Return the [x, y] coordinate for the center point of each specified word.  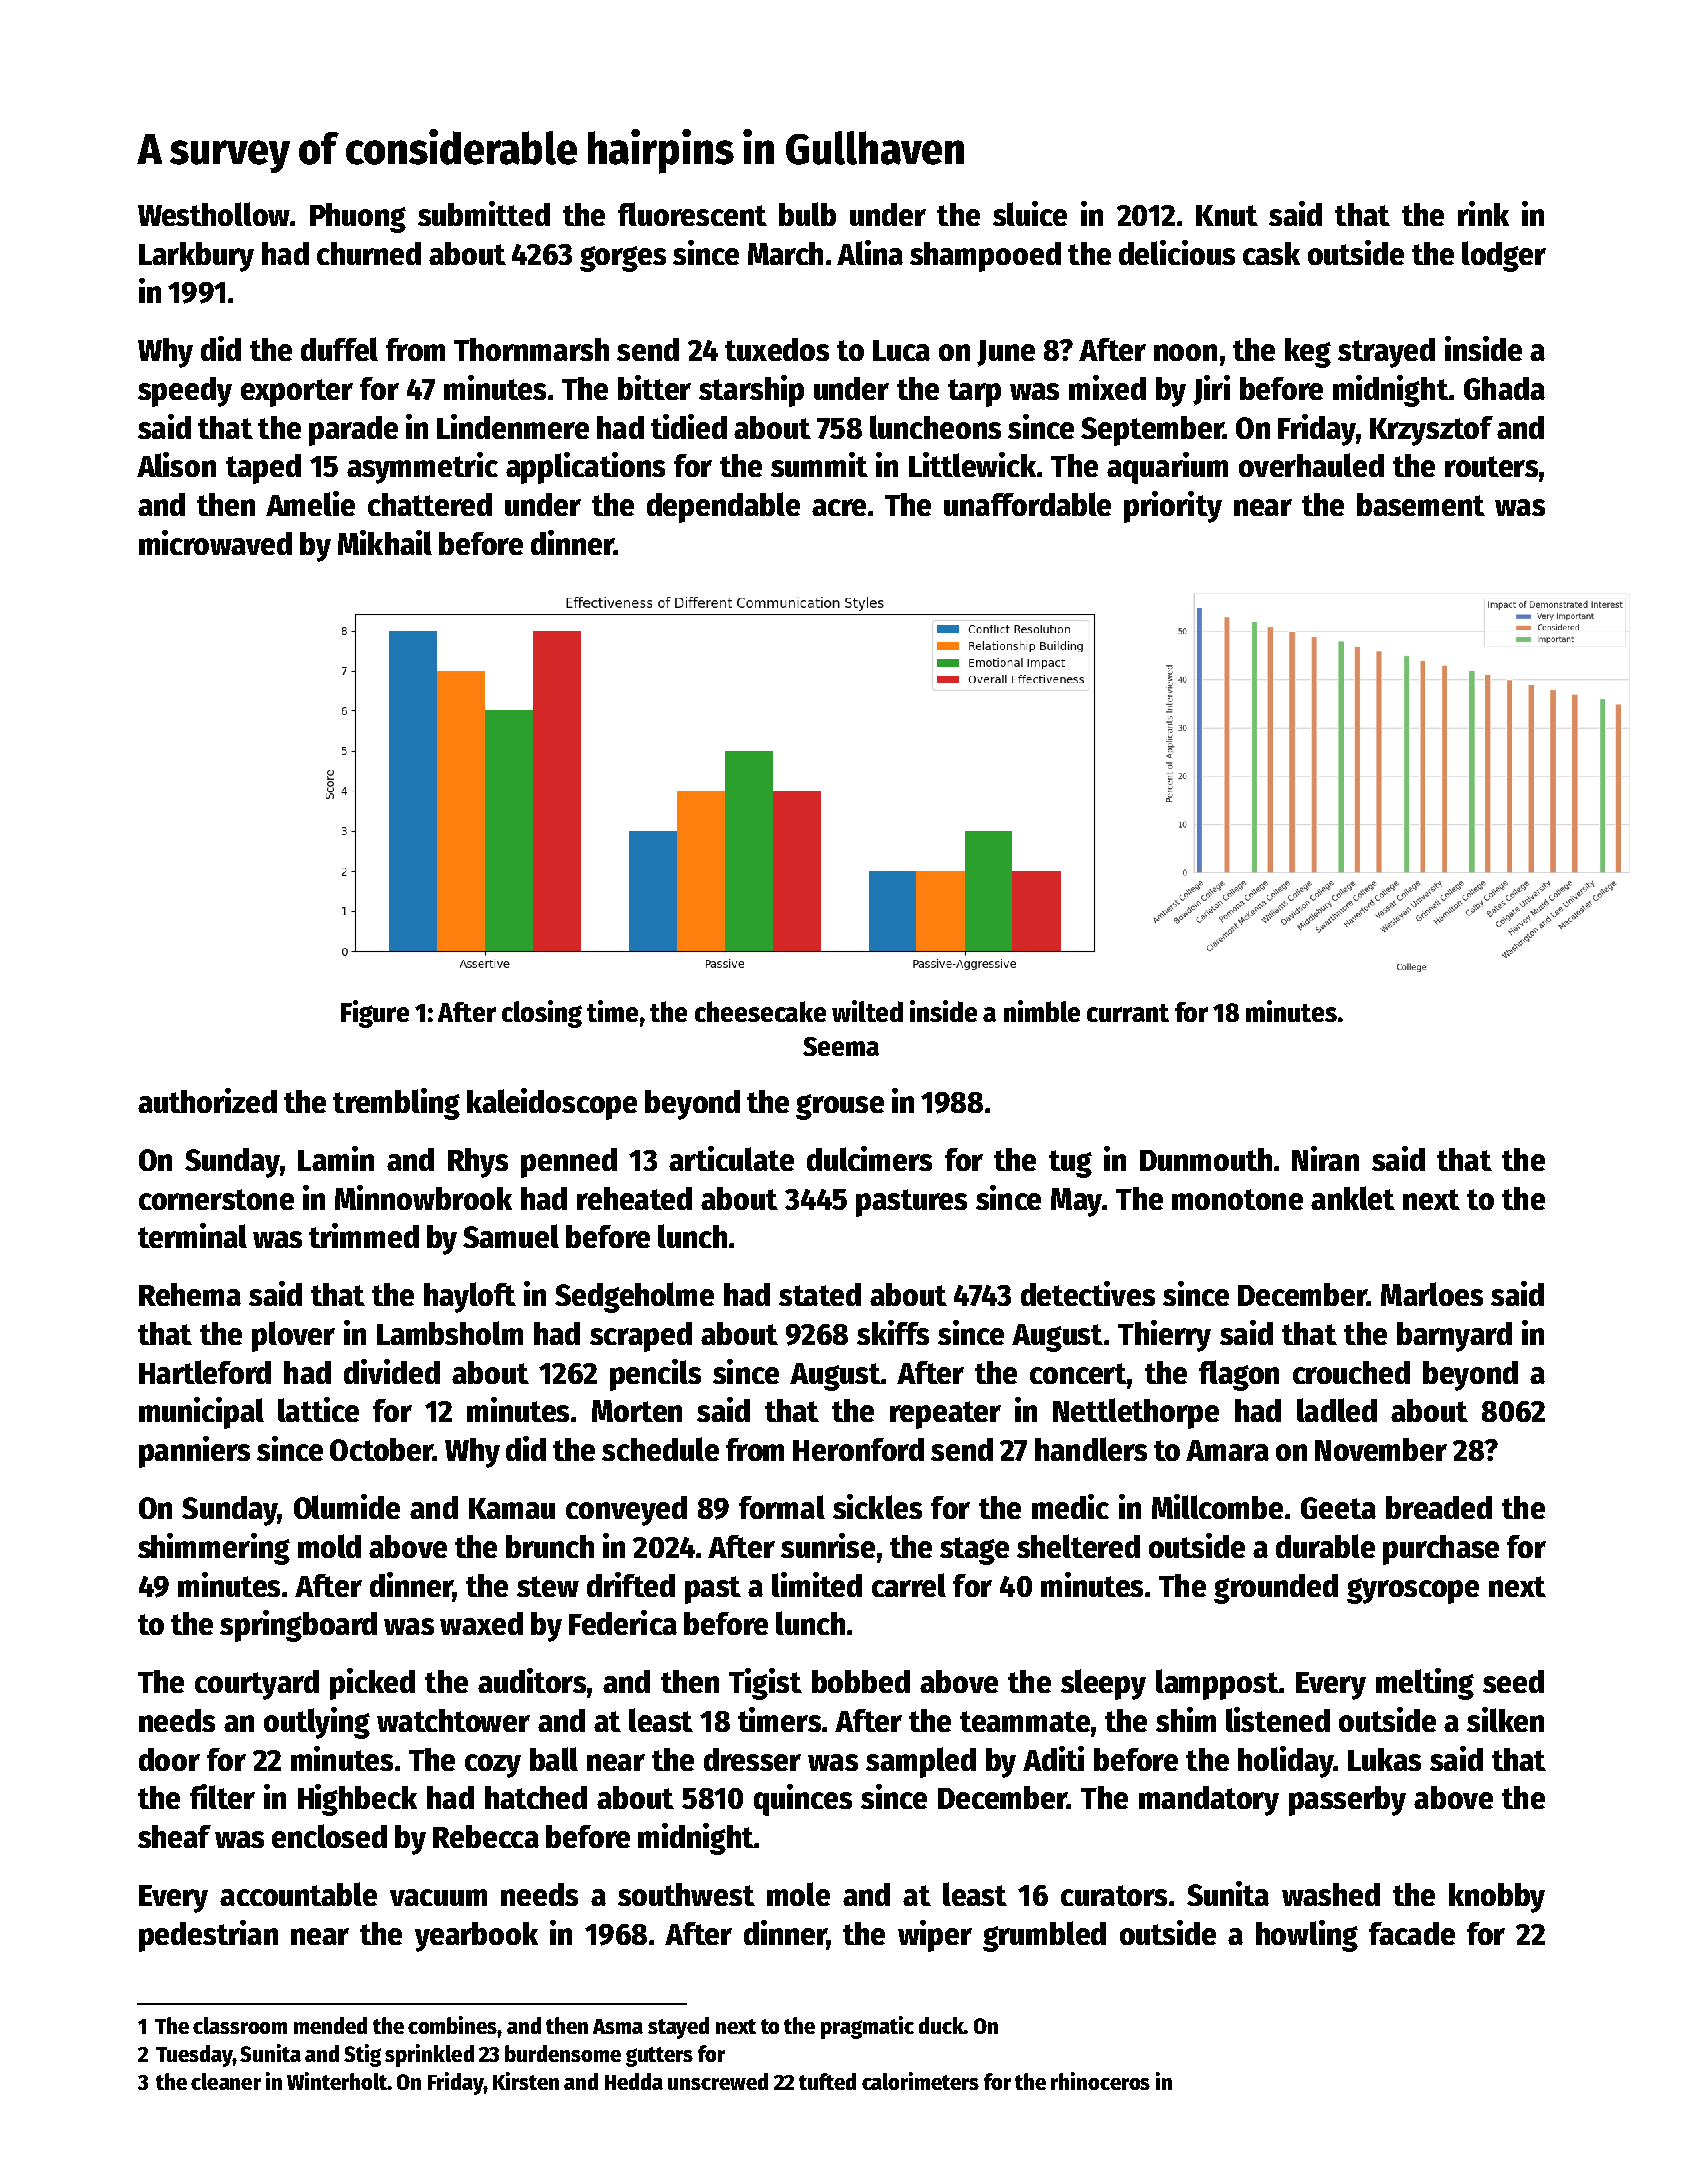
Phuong [358, 218]
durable [1325, 1546]
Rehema [190, 1294]
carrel [909, 1585]
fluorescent [692, 214]
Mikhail [385, 542]
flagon [1239, 1375]
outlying [317, 1723]
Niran [1325, 1158]
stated [820, 1294]
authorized [207, 1100]
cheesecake [760, 1011]
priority [1173, 507]
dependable [723, 507]
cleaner [226, 2081]
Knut [1227, 215]
